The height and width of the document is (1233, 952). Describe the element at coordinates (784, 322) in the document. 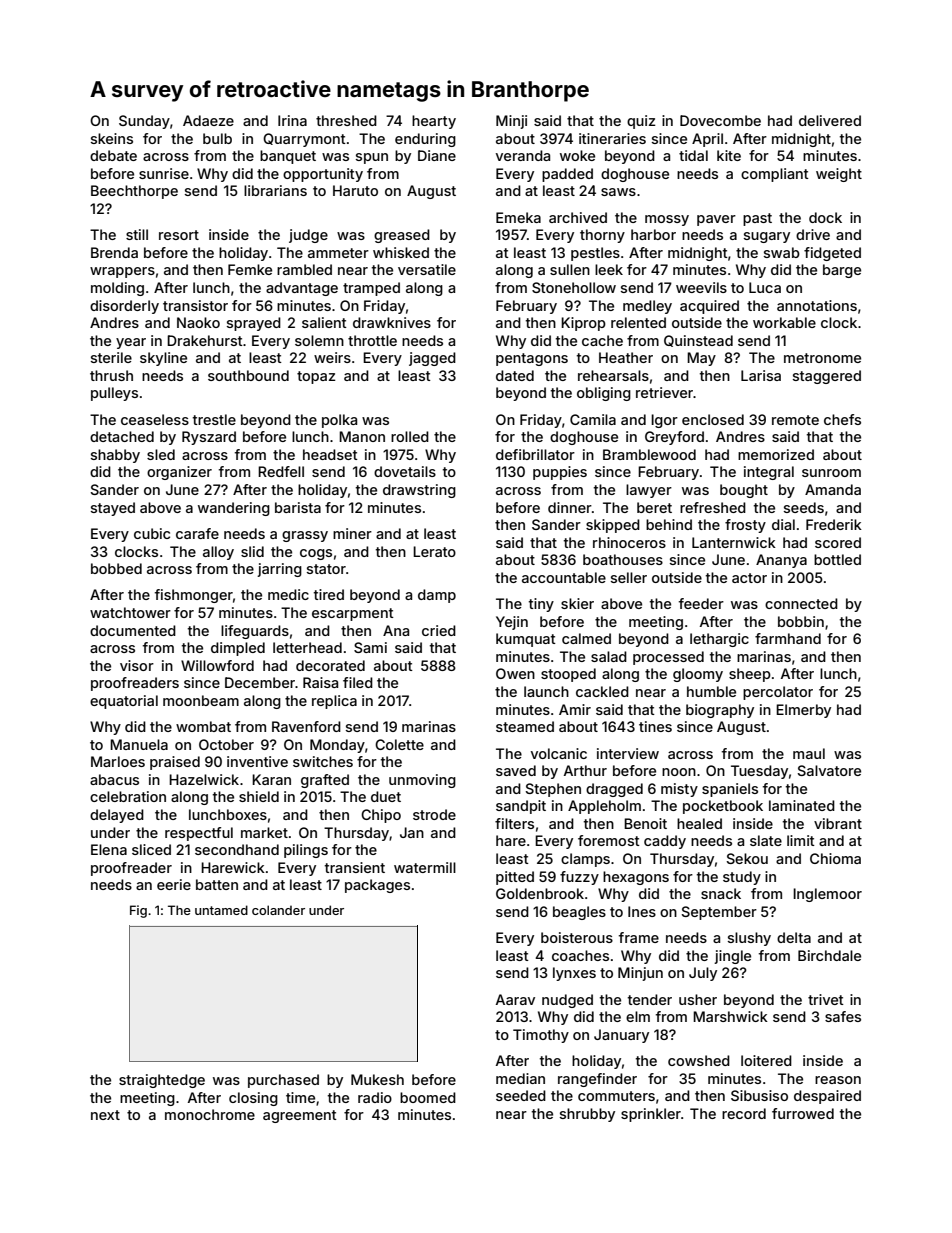

I see `workable` at that location.
